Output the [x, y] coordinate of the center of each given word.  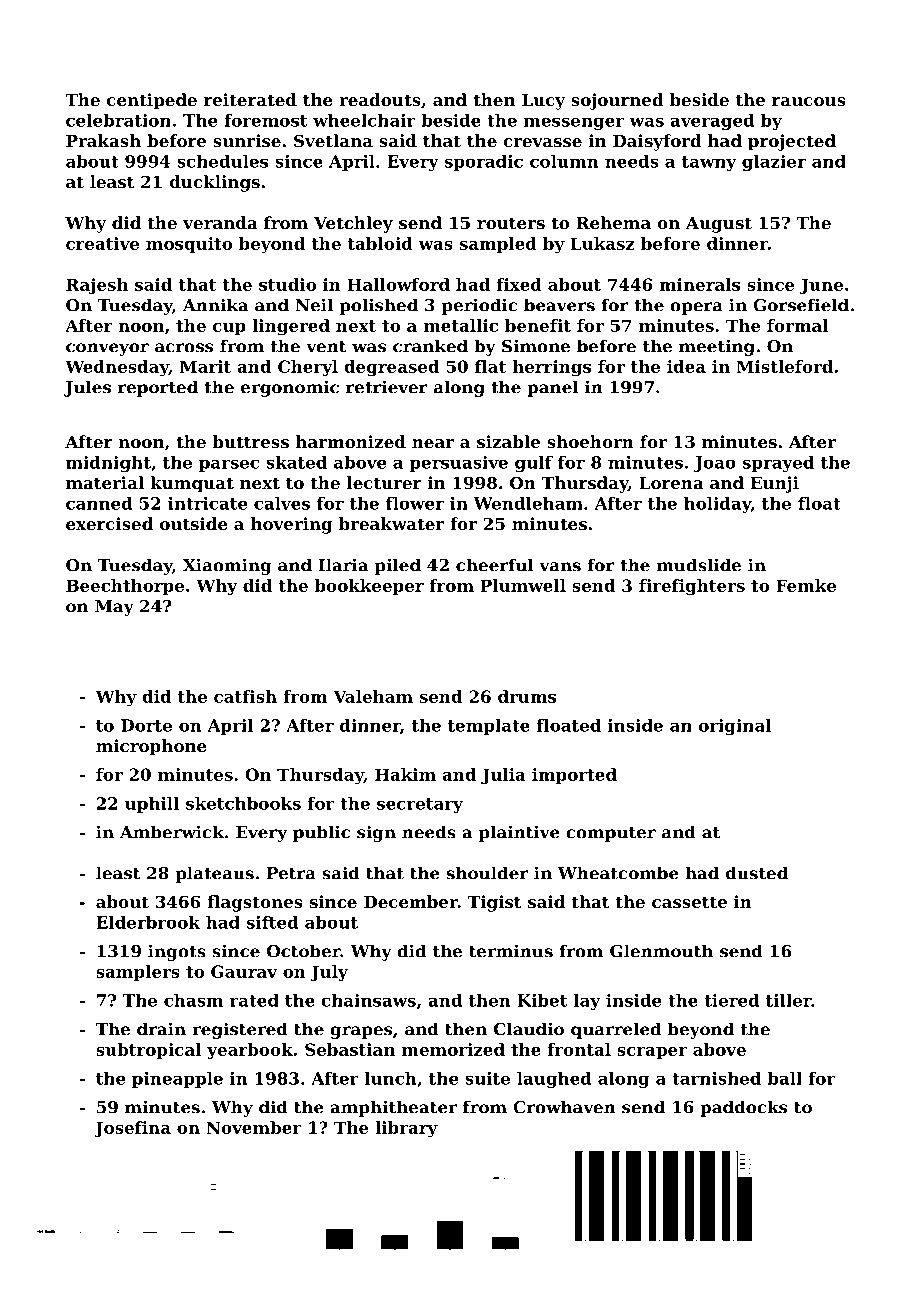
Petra [291, 873]
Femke [806, 585]
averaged [712, 122]
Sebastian [350, 1049]
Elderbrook [148, 922]
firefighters [692, 587]
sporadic [484, 163]
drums [527, 696]
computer [611, 834]
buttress [250, 441]
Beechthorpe [125, 587]
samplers [138, 973]
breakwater [391, 523]
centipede [152, 101]
